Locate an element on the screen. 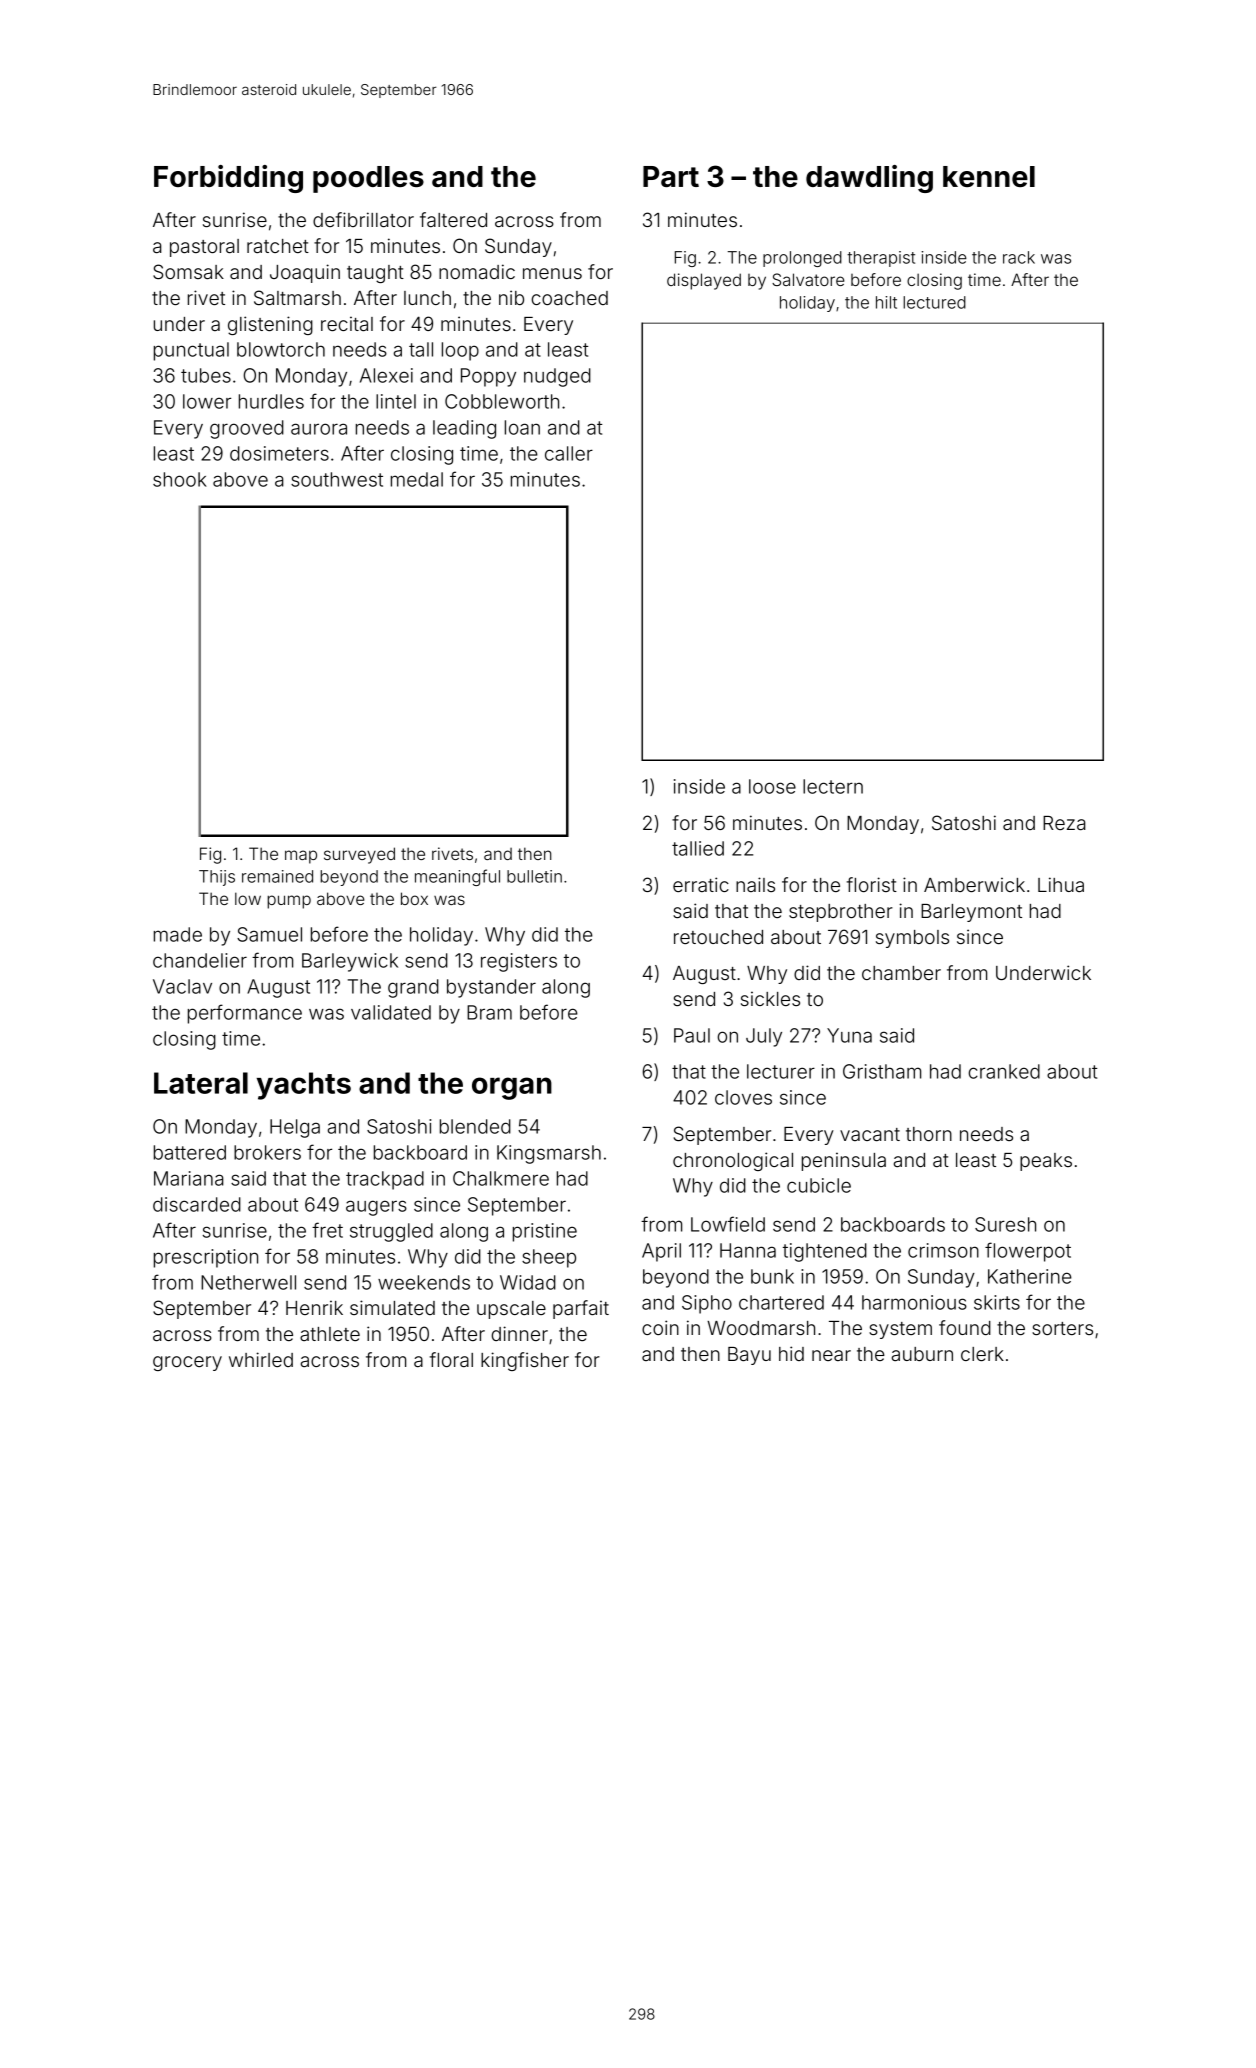 The image size is (1256, 2068). poodles is located at coordinates (368, 179).
